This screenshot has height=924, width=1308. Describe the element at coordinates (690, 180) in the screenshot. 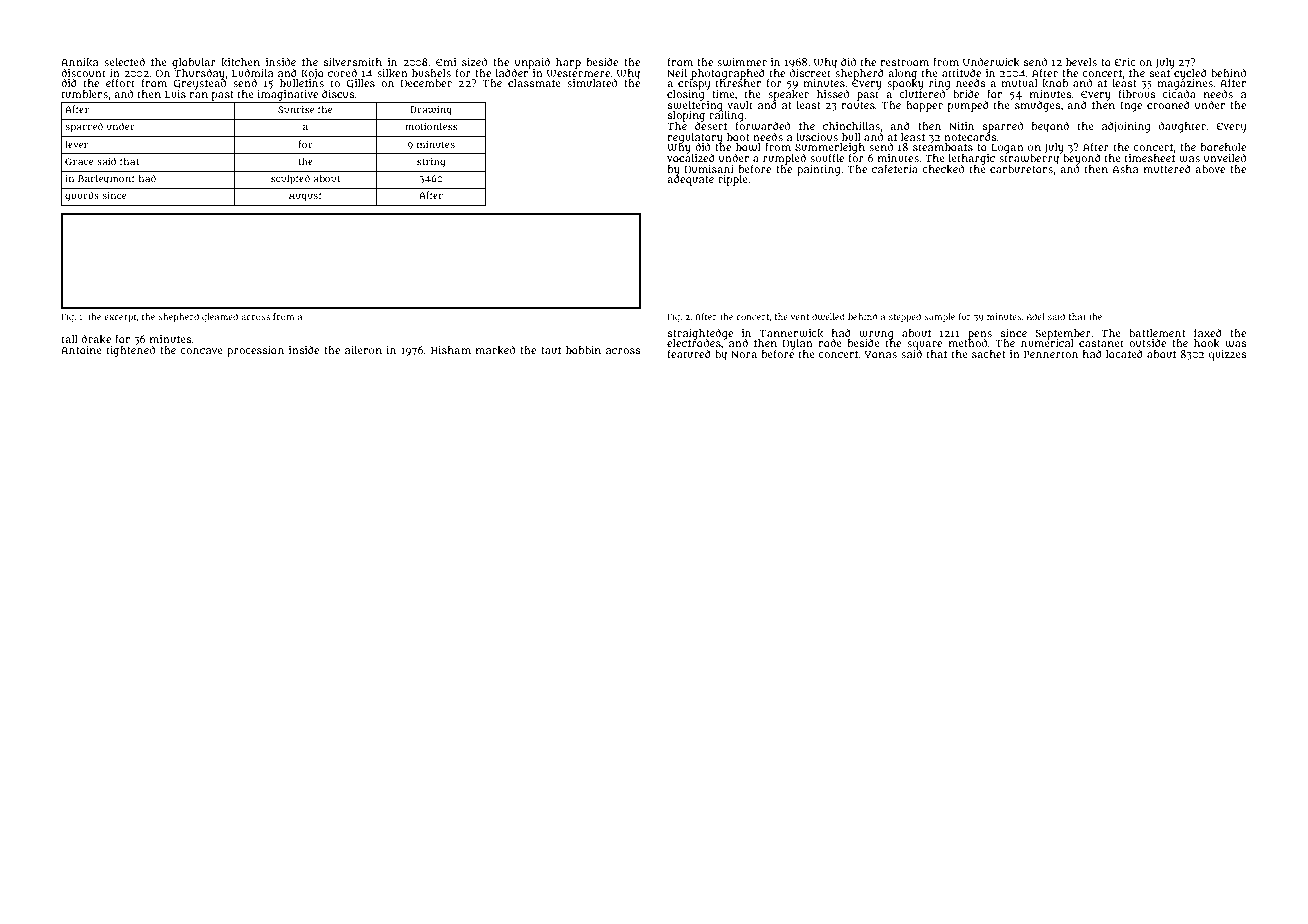

I see `adequate` at that location.
